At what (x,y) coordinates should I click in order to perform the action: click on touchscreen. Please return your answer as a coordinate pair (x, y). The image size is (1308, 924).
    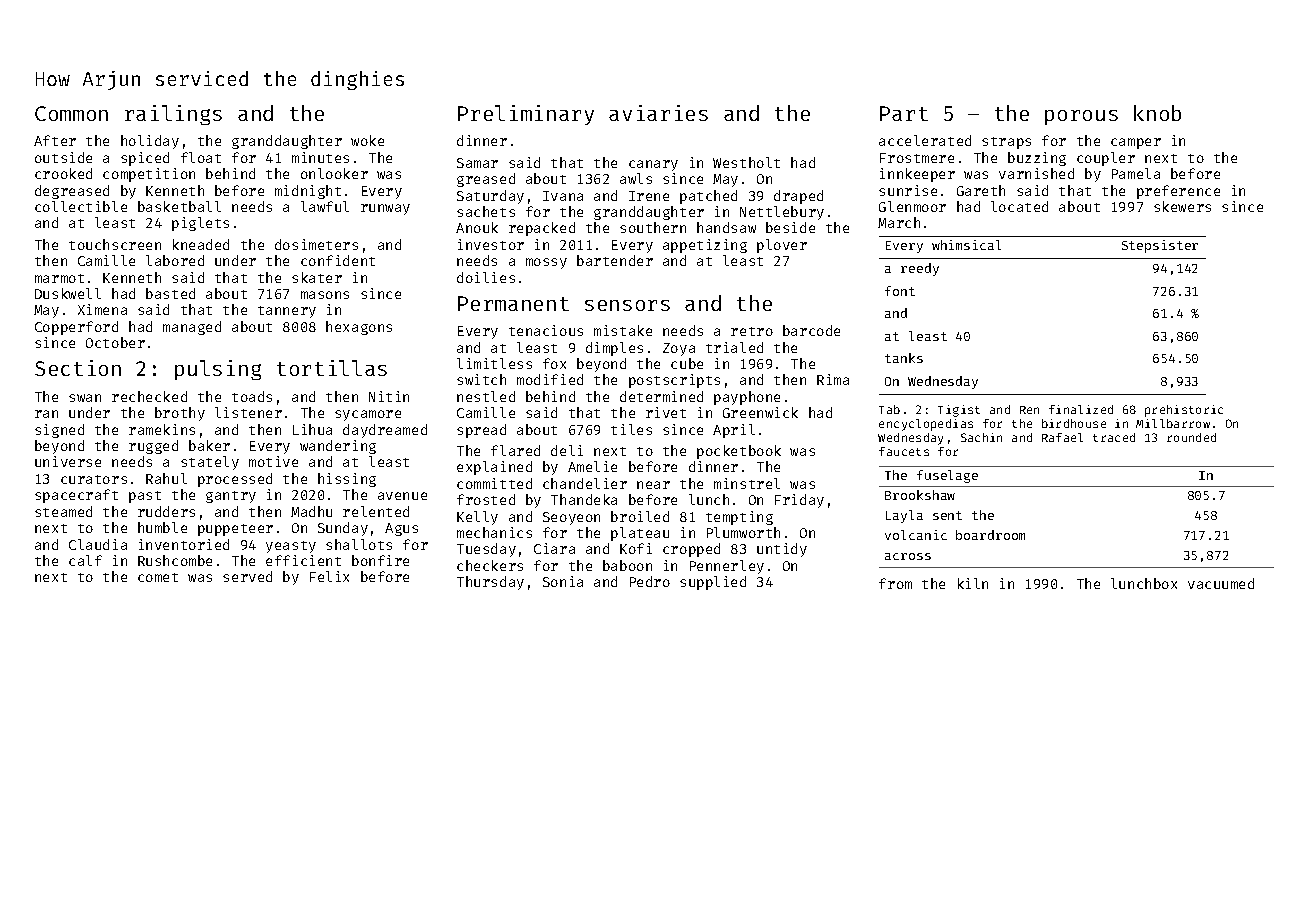
    Looking at the image, I should click on (115, 244).
